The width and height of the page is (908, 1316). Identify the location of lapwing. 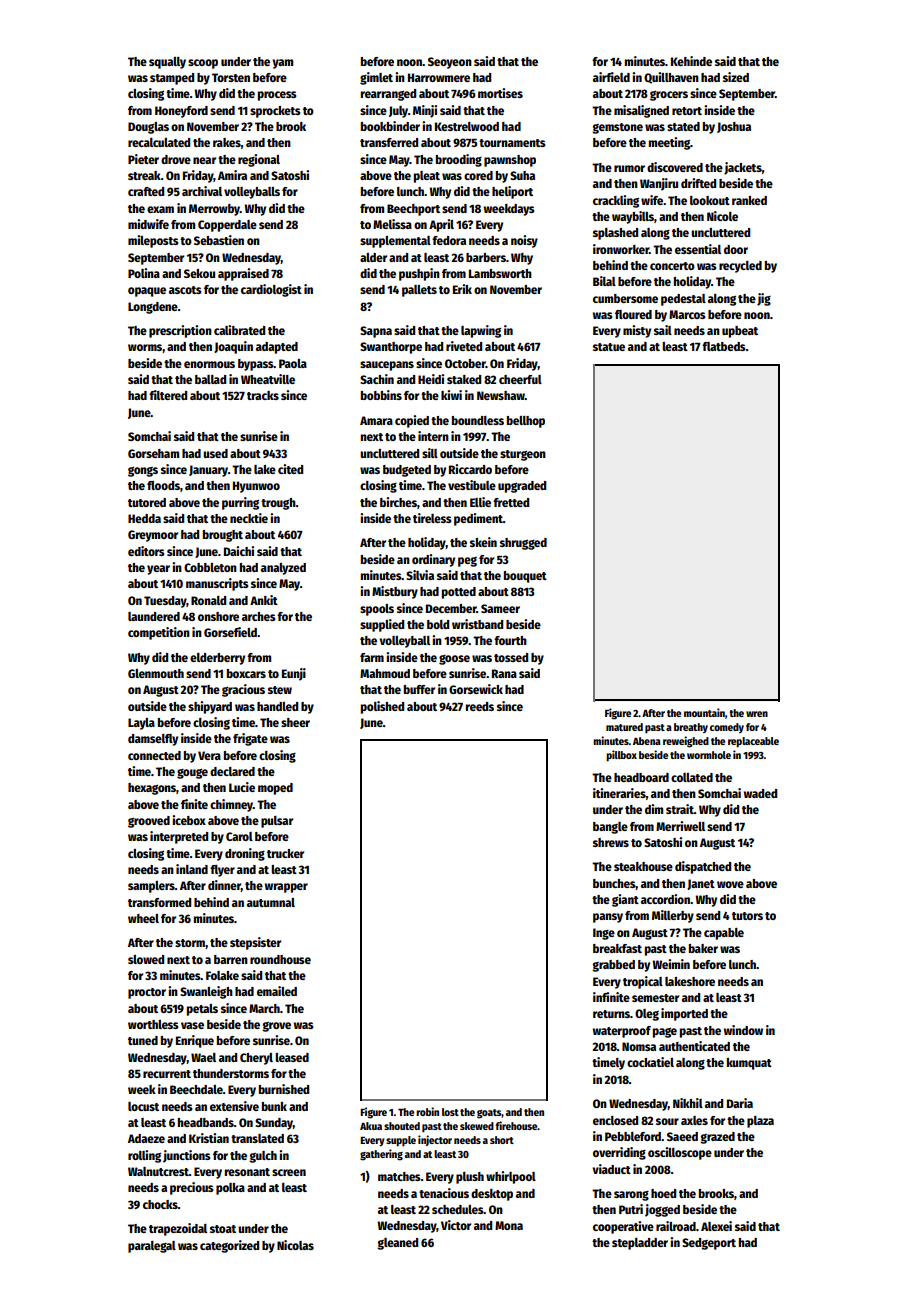
(481, 331).
